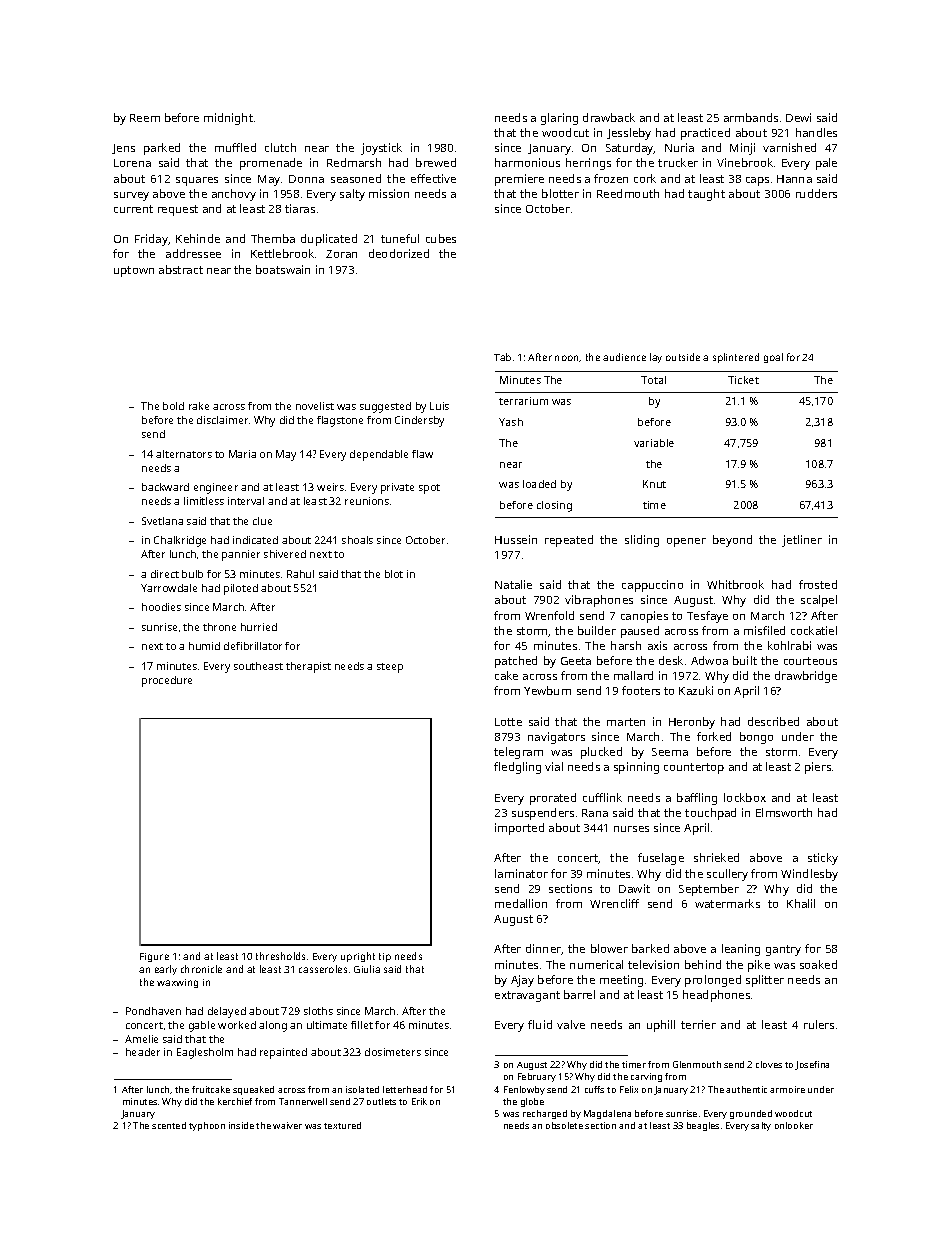 Image resolution: width=952 pixels, height=1233 pixels. Describe the element at coordinates (362, 1025) in the page. I see `fillet` at that location.
